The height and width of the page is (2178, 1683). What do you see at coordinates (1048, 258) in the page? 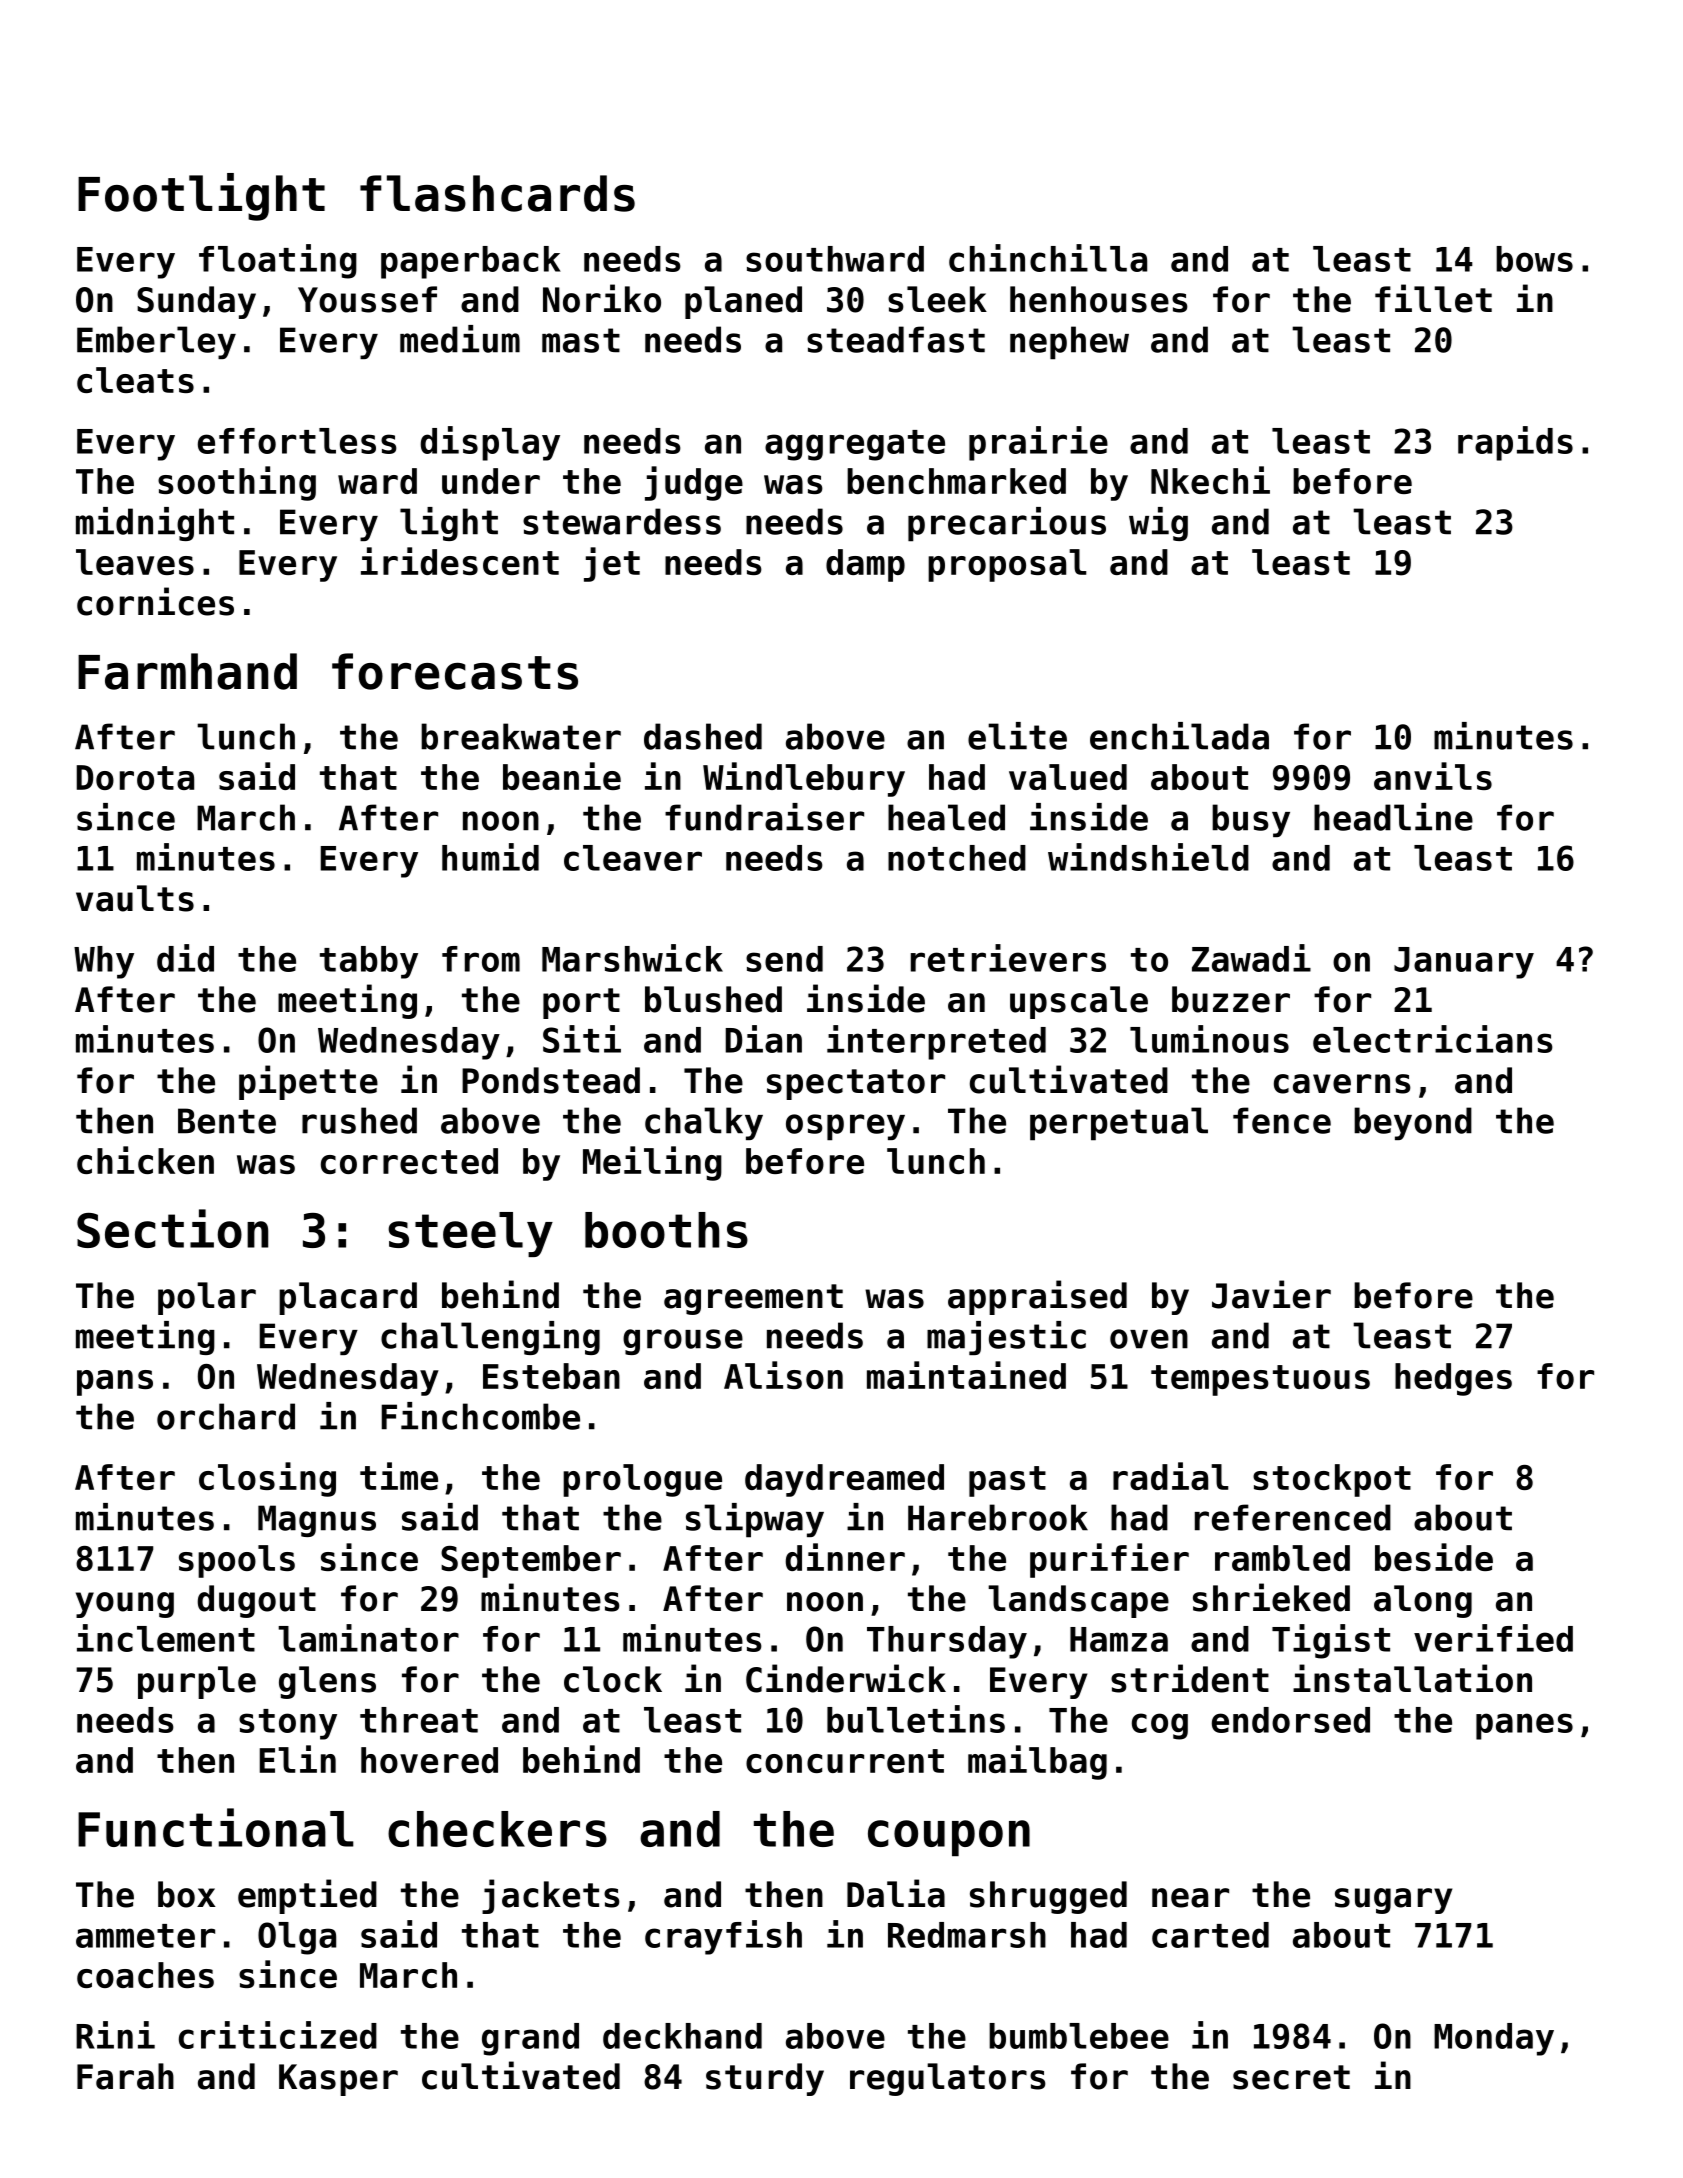
I see `chinchilla` at bounding box center [1048, 258].
